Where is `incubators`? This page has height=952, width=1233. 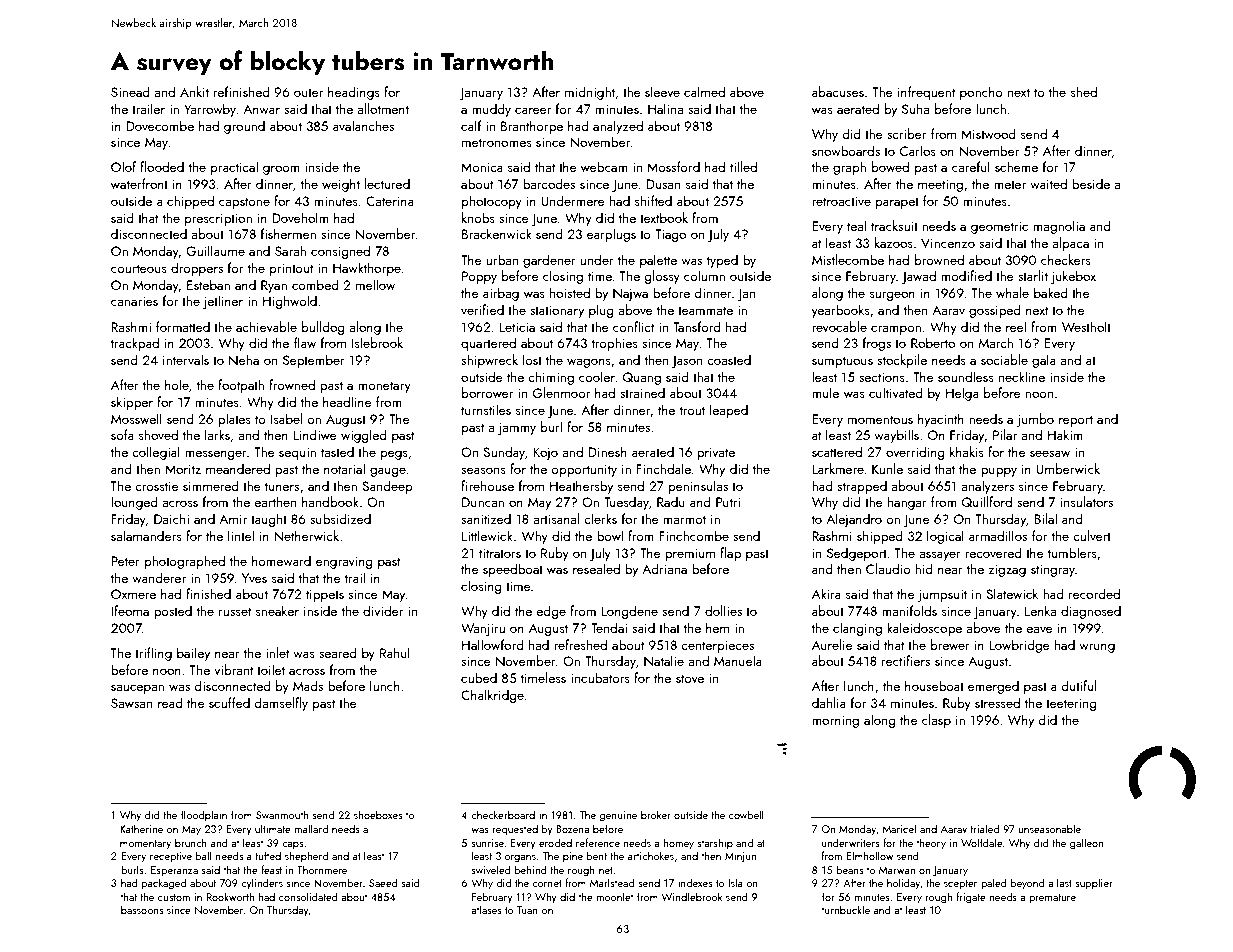
incubators is located at coordinates (600, 677).
